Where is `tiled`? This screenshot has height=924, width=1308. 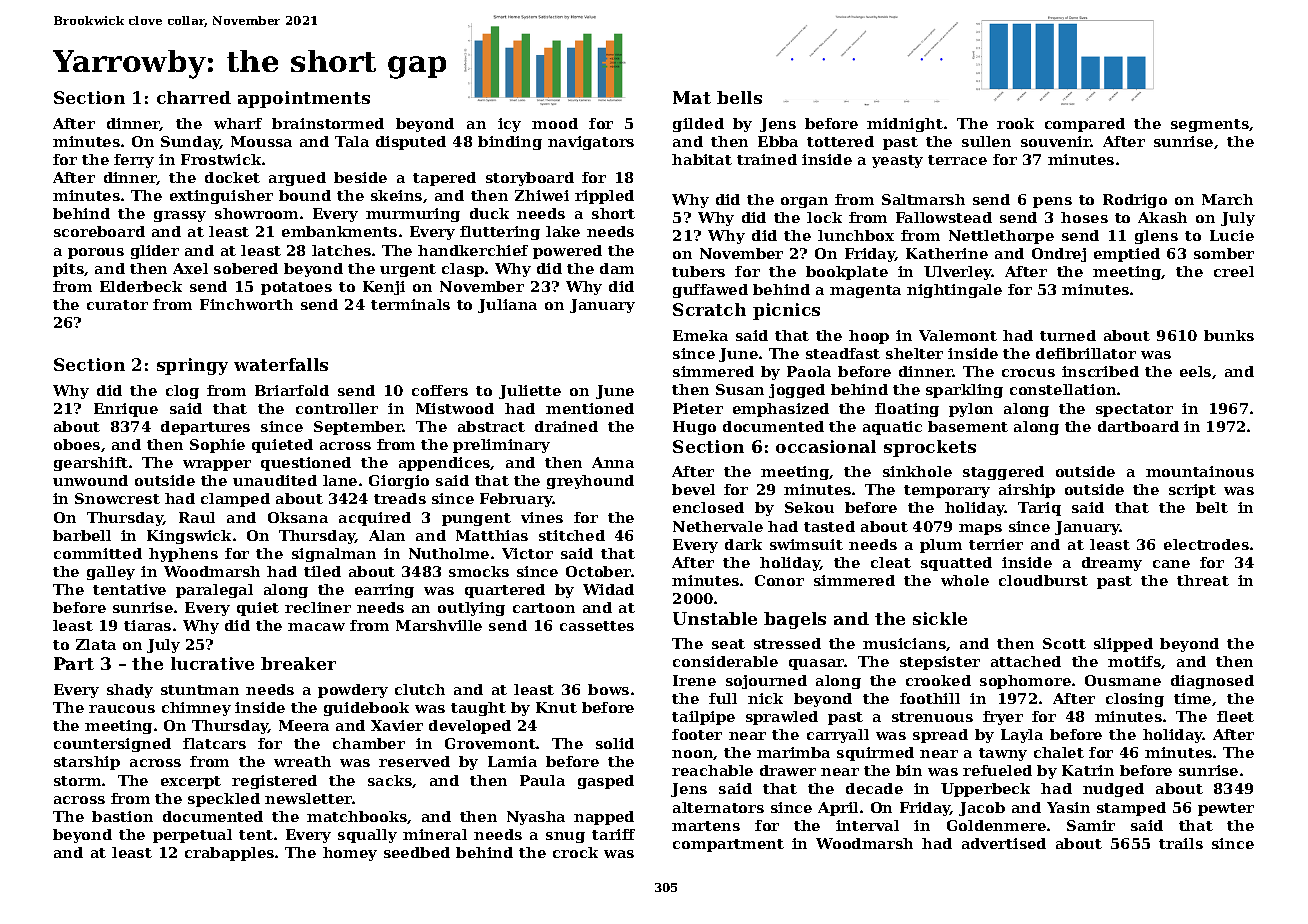
tiled is located at coordinates (322, 571).
